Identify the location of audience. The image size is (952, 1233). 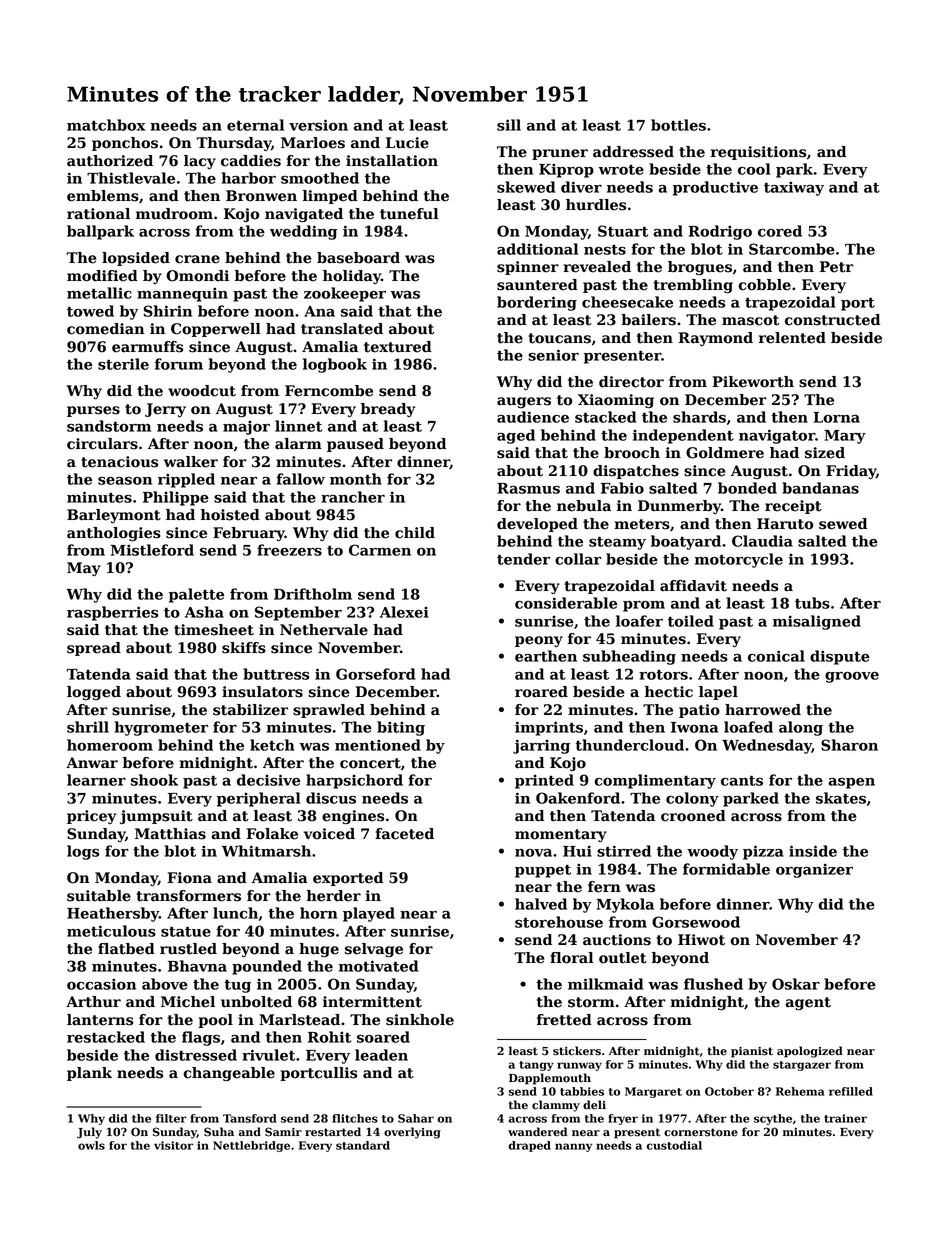
(533, 417).
